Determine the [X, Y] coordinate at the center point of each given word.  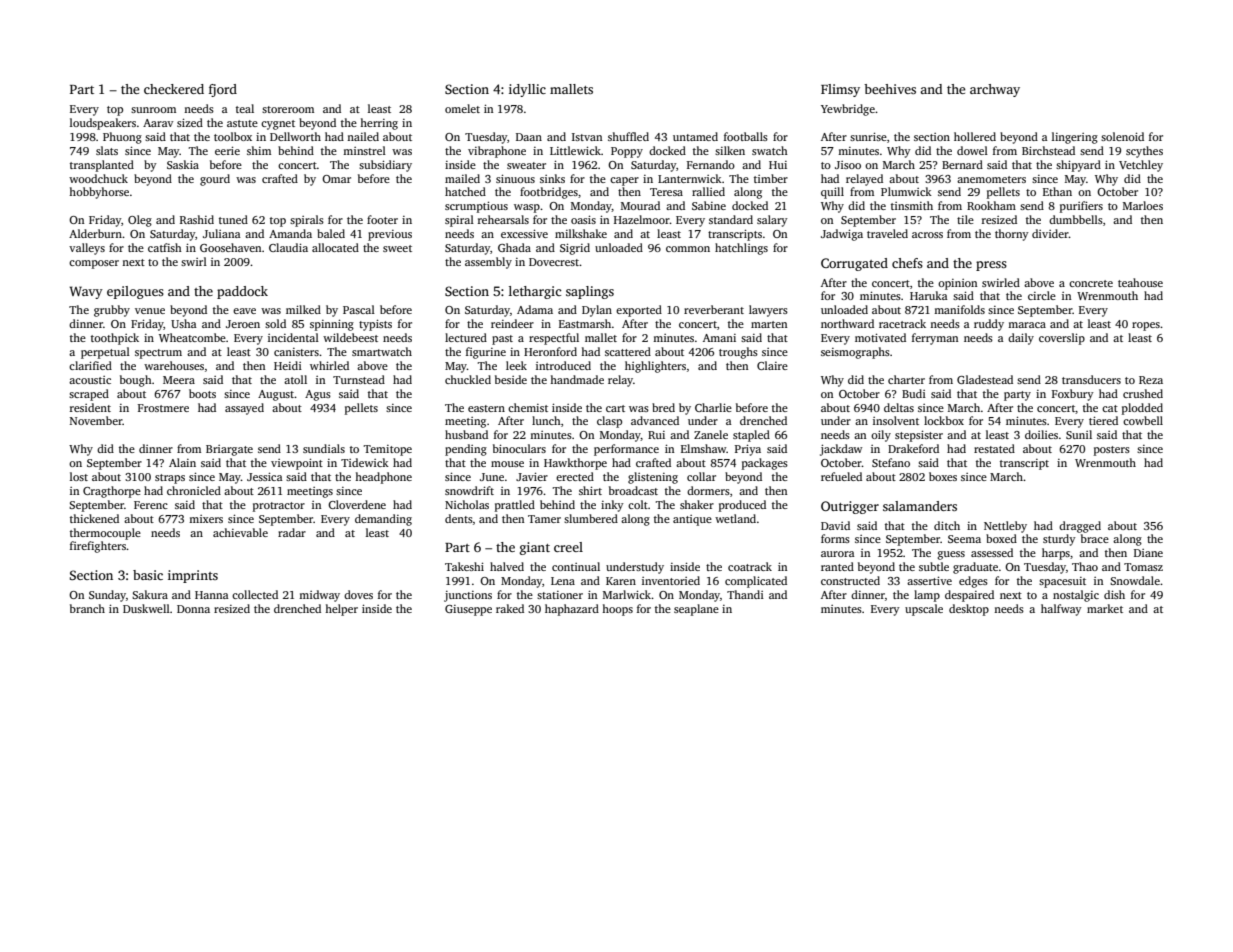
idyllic [527, 90]
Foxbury [1073, 395]
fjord [223, 90]
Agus [318, 395]
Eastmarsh [585, 323]
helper [341, 610]
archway [995, 90]
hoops [617, 610]
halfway [1061, 610]
